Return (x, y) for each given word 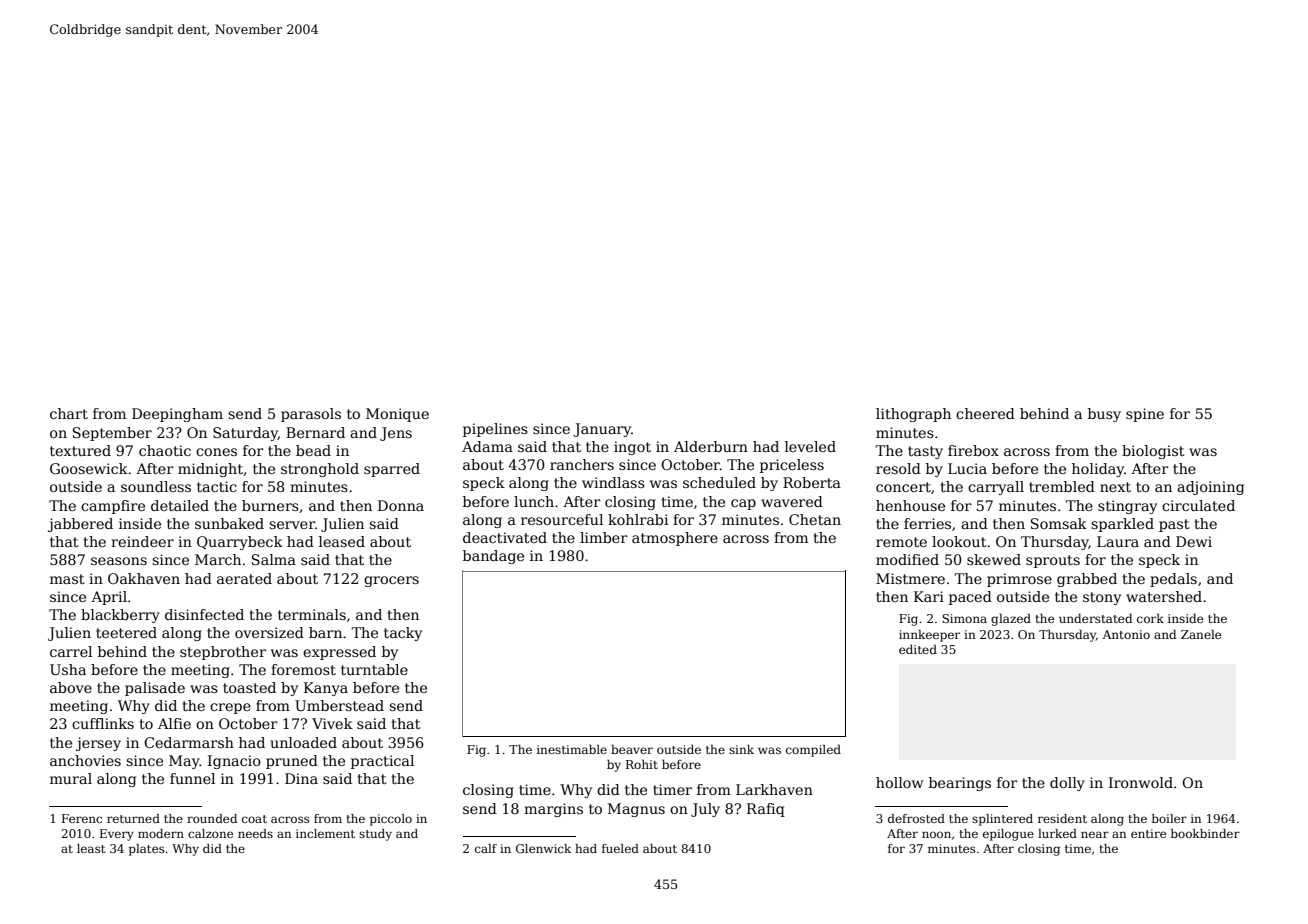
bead (313, 450)
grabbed (1087, 580)
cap (743, 504)
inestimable (572, 749)
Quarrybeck (240, 543)
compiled (813, 750)
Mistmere (910, 578)
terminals (312, 614)
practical (382, 762)
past (1174, 525)
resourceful (562, 519)
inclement (325, 833)
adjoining (1210, 488)
